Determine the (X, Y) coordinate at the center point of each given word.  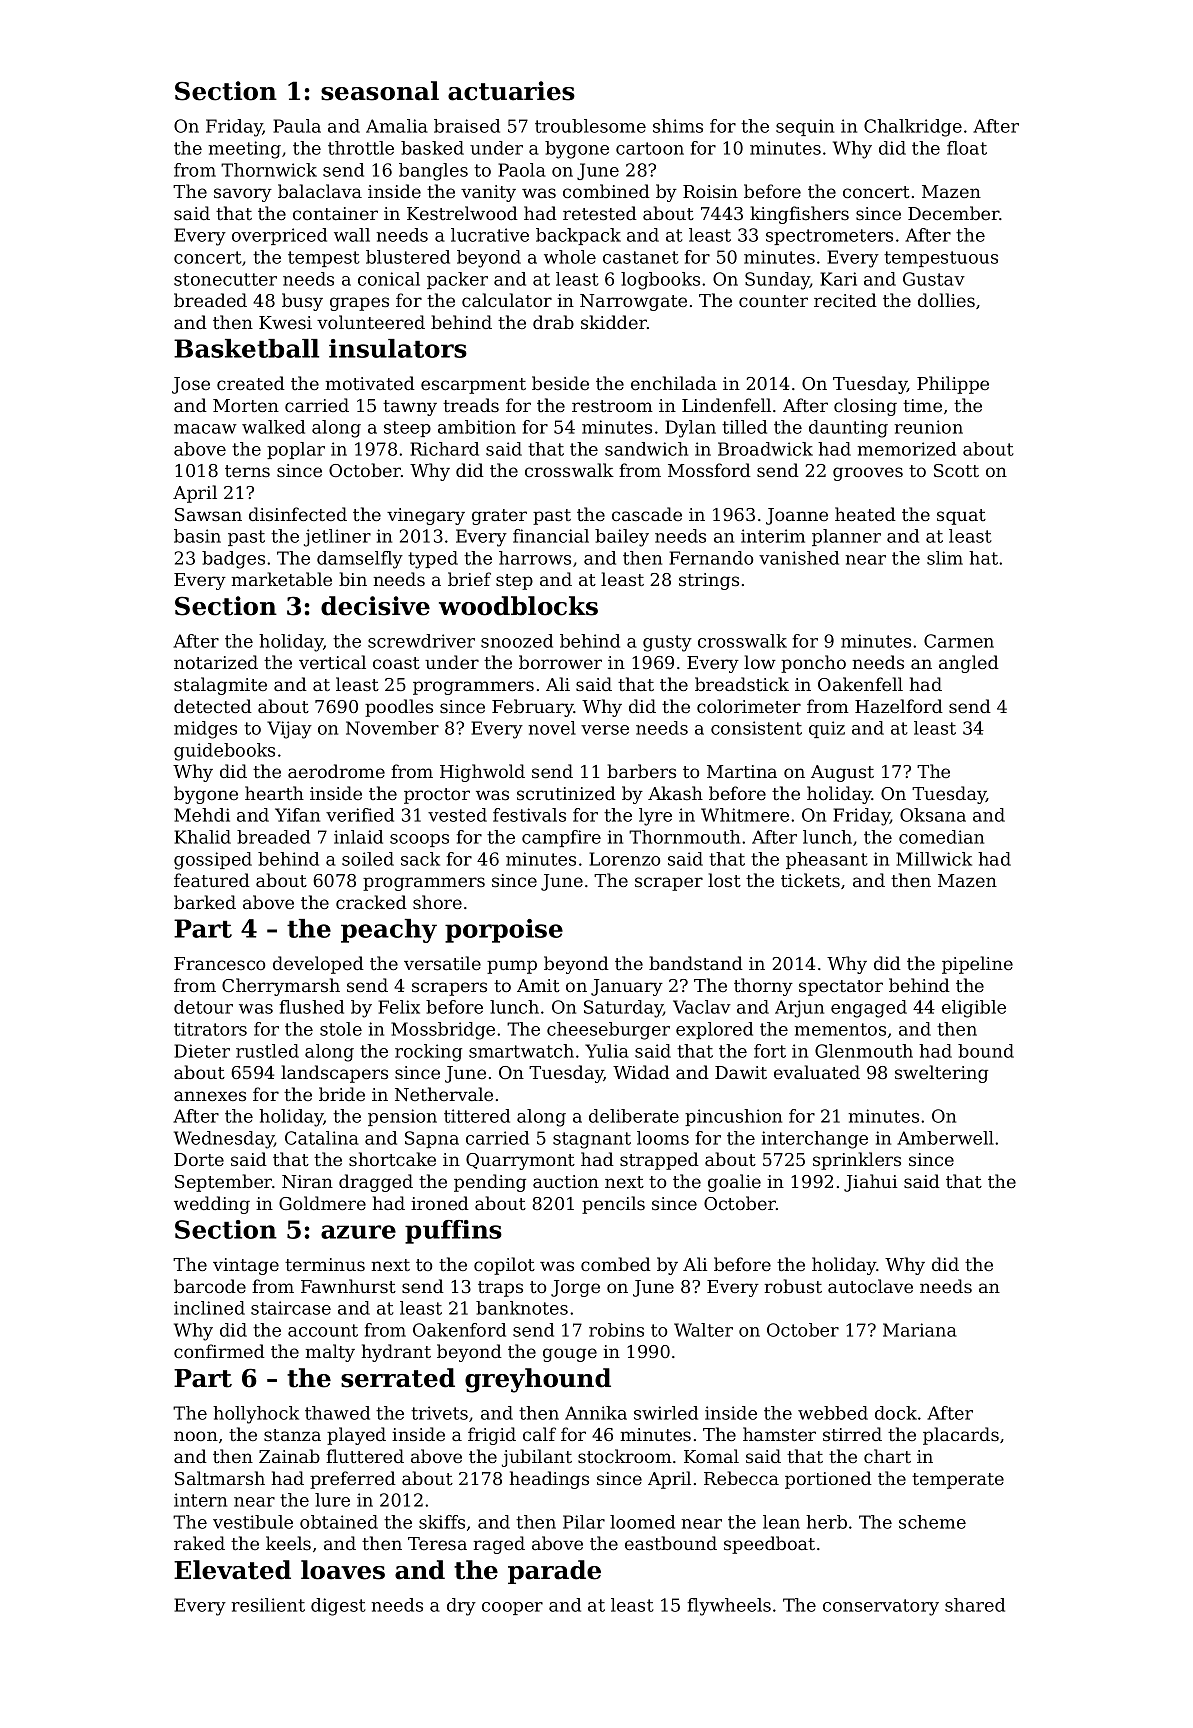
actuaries (511, 91)
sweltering (941, 1074)
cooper (512, 1608)
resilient (268, 1605)
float (967, 148)
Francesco (220, 963)
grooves (868, 474)
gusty (667, 643)
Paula (297, 126)
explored (714, 1030)
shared (975, 1605)
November (392, 728)
